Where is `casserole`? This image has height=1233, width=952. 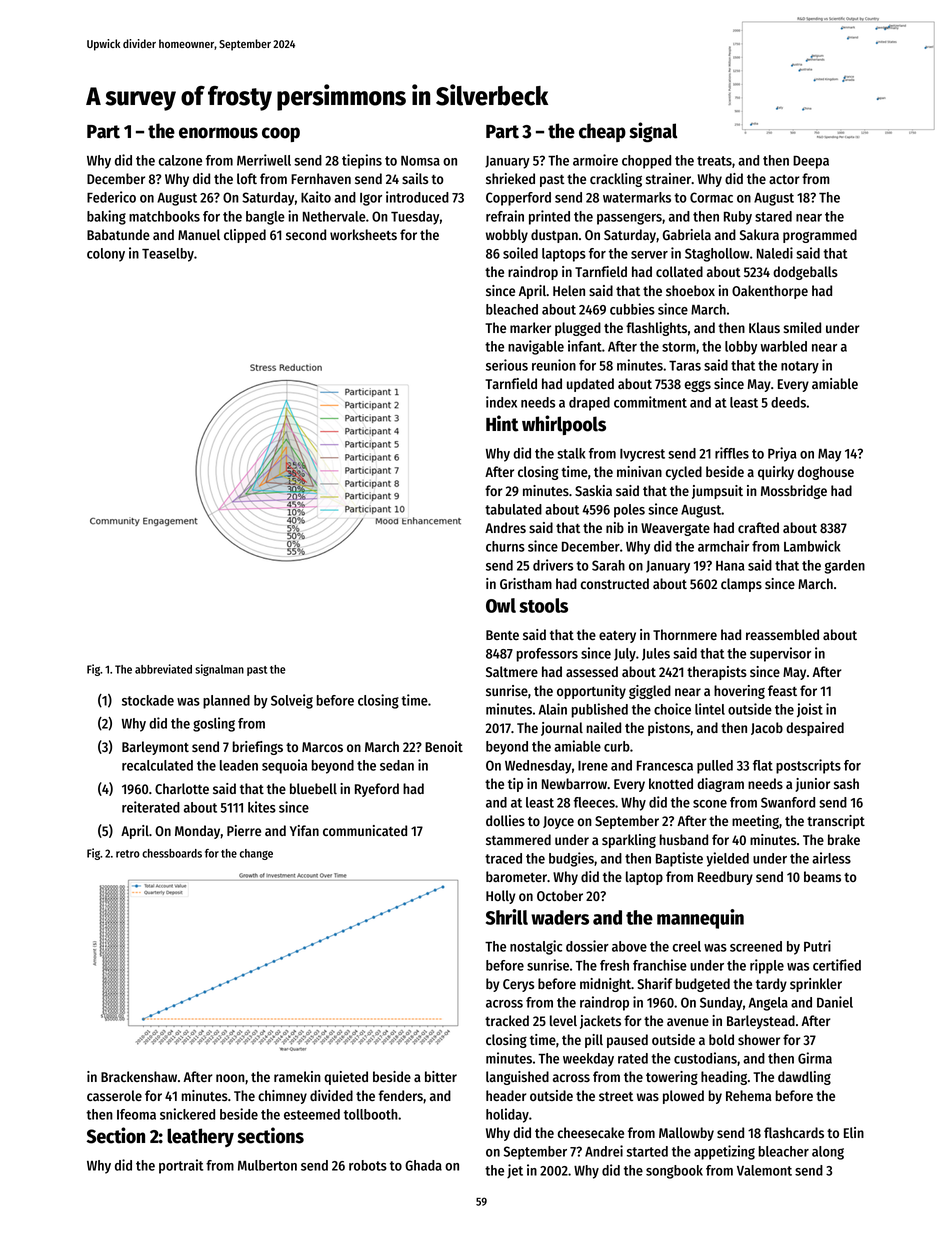 casserole is located at coordinates (114, 1095).
